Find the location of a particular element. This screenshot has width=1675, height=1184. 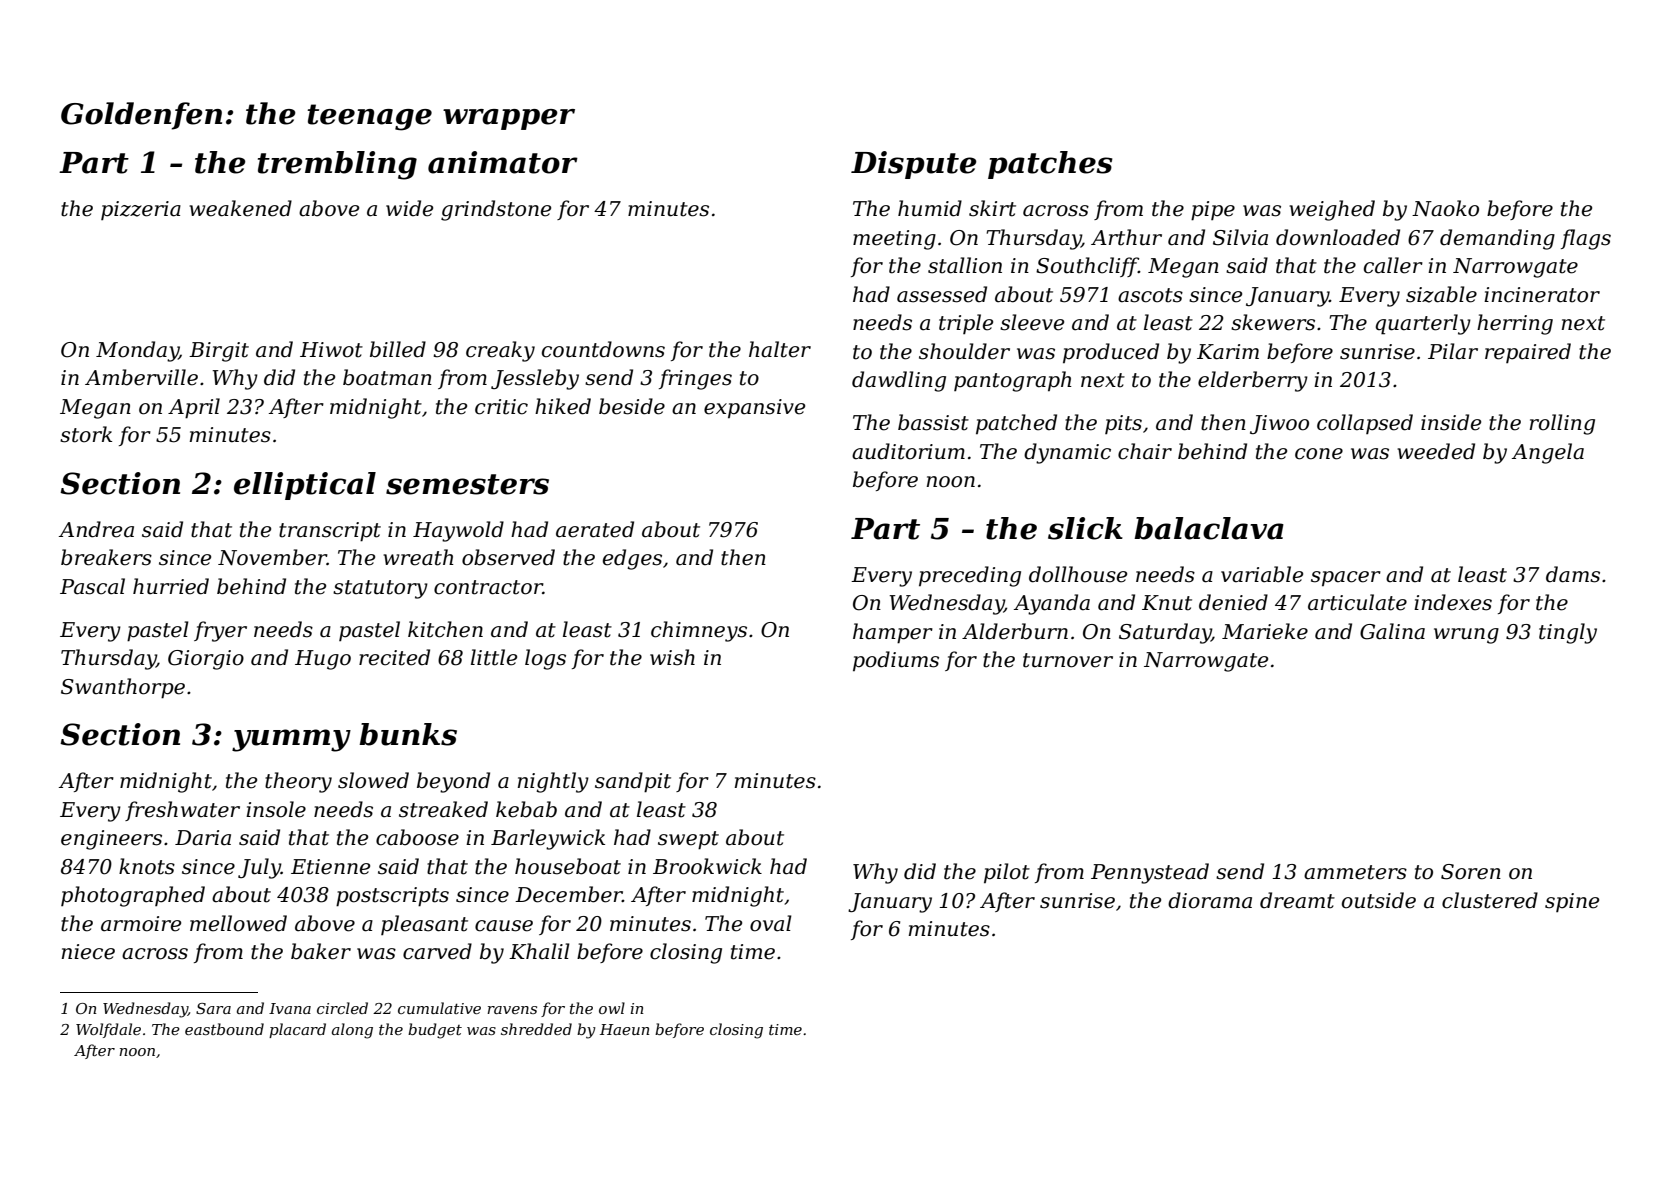

Wolfdale is located at coordinates (108, 1030).
